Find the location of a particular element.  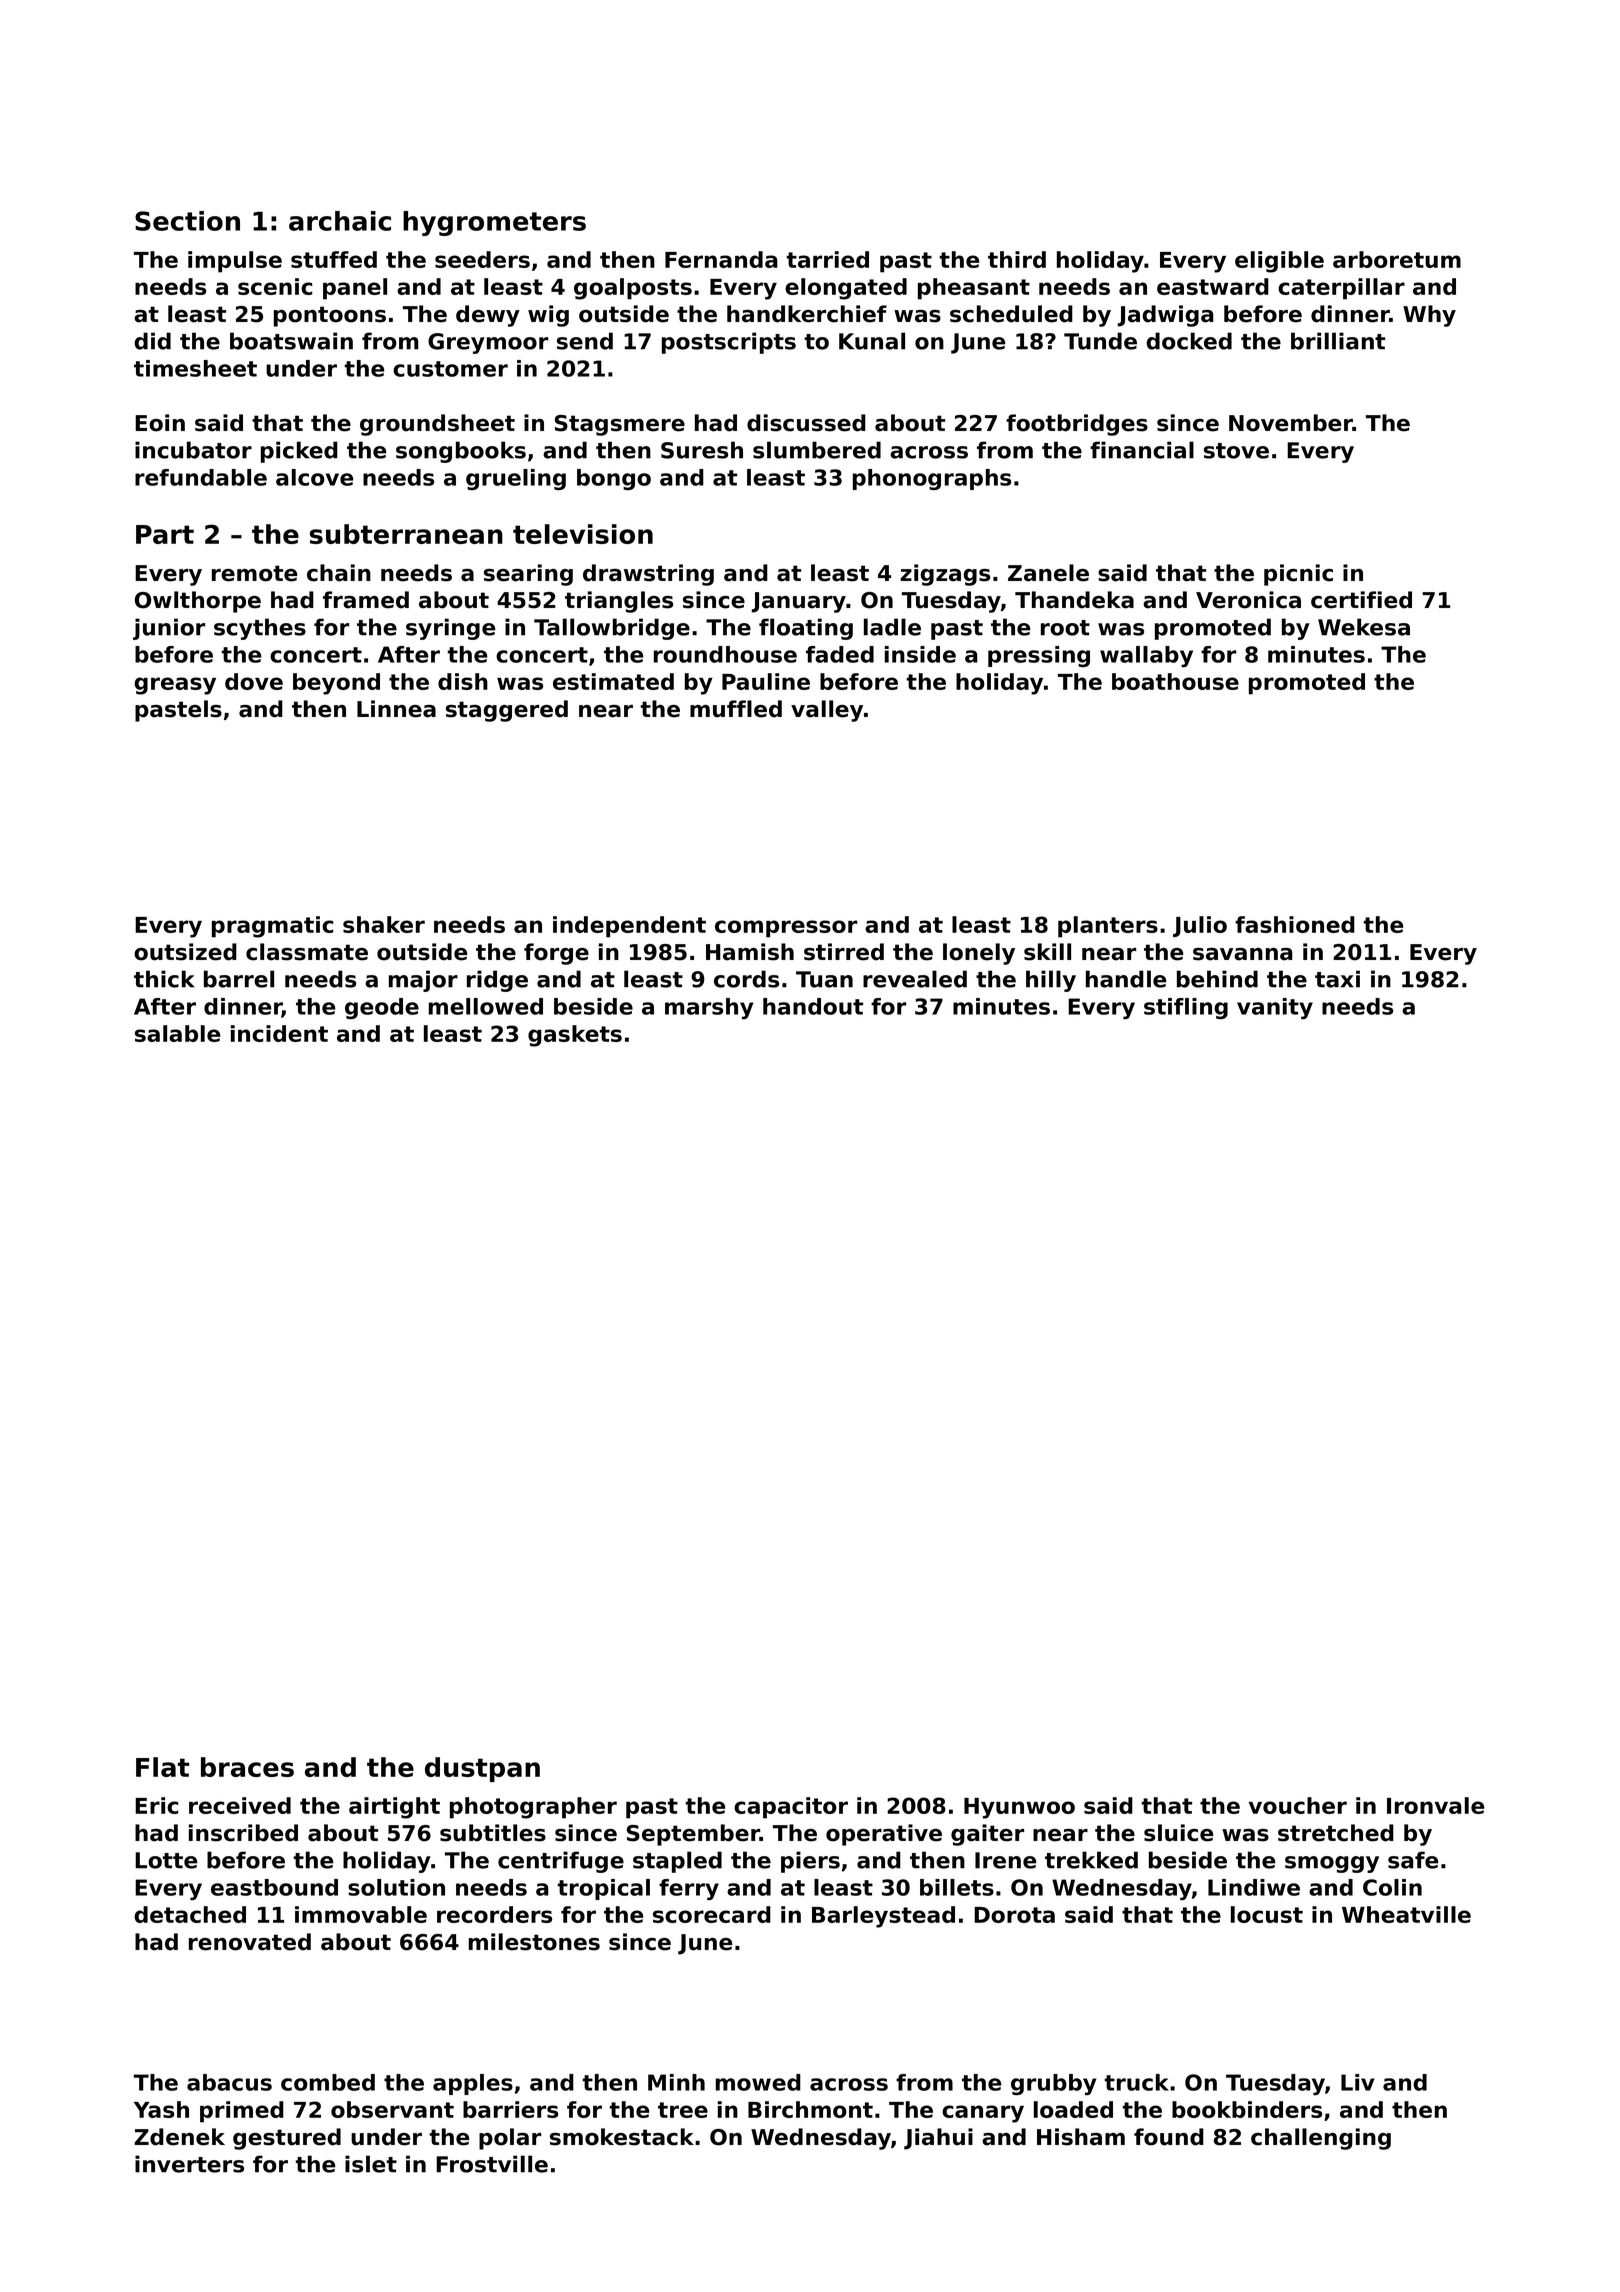

apples is located at coordinates (473, 2084).
